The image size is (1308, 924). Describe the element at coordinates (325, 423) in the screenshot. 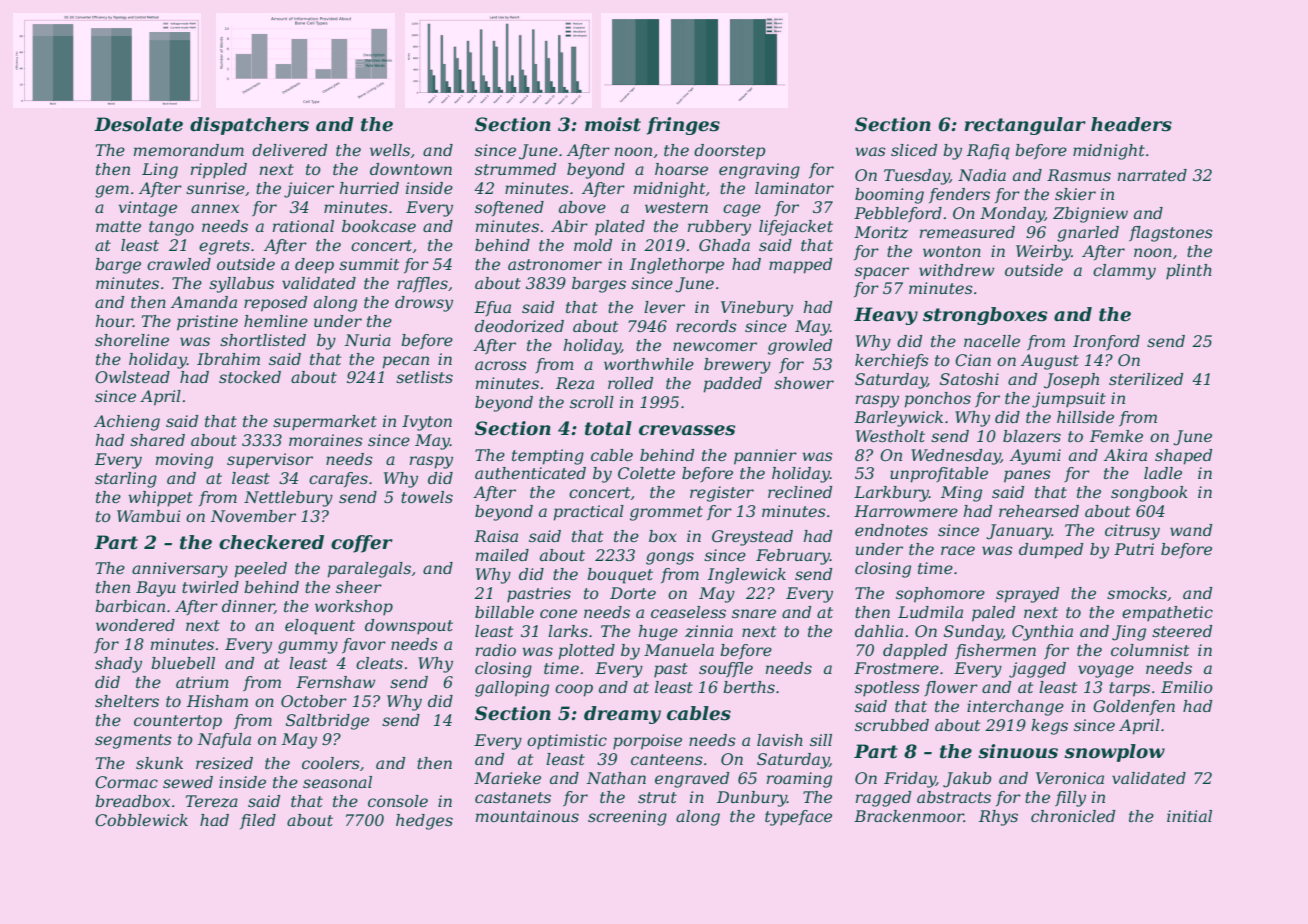

I see `supermarket` at that location.
